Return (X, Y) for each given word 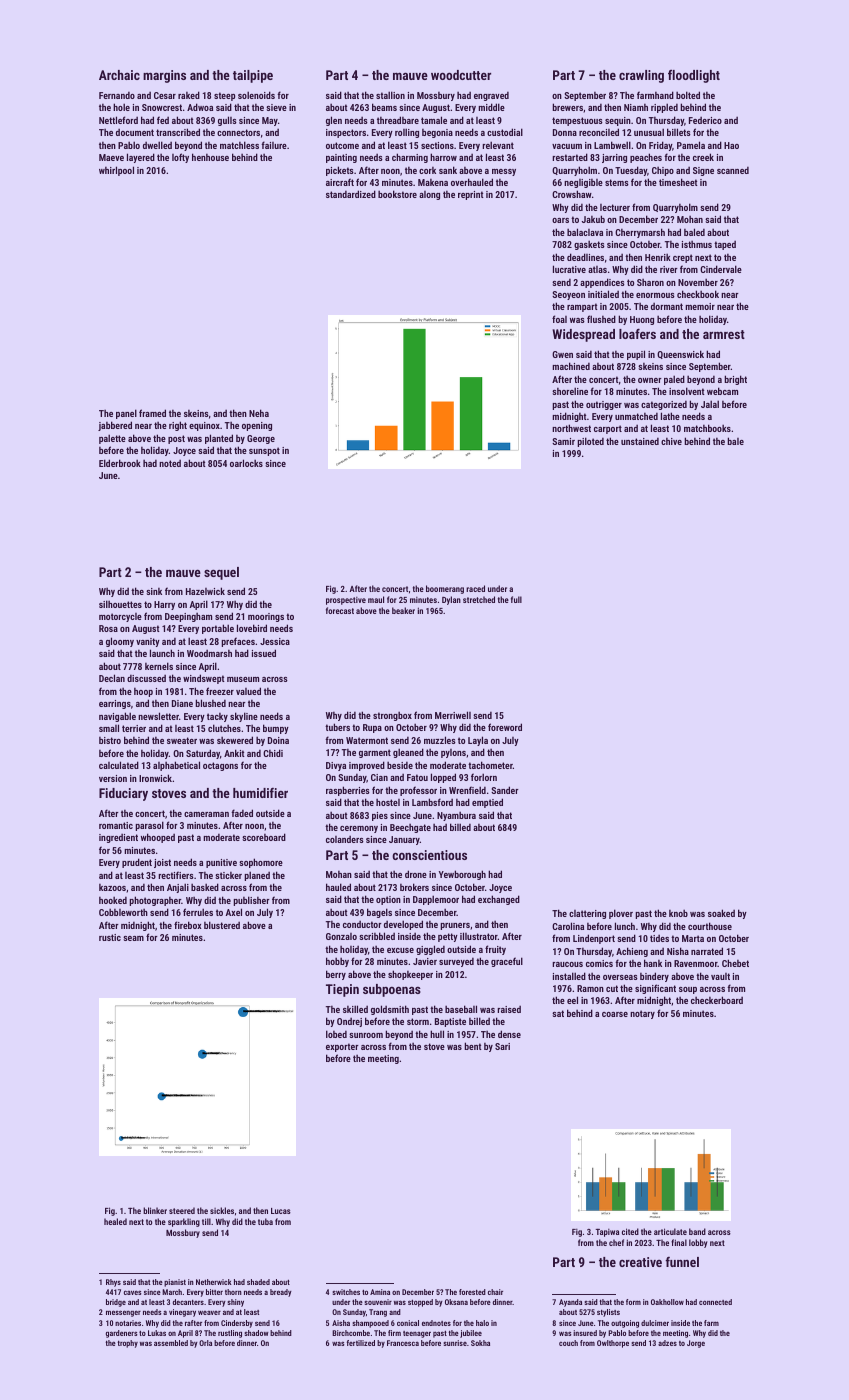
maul (376, 599)
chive (671, 441)
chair (495, 1292)
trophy (128, 1344)
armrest (724, 334)
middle (491, 107)
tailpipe (253, 76)
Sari (502, 1046)
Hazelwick (205, 591)
